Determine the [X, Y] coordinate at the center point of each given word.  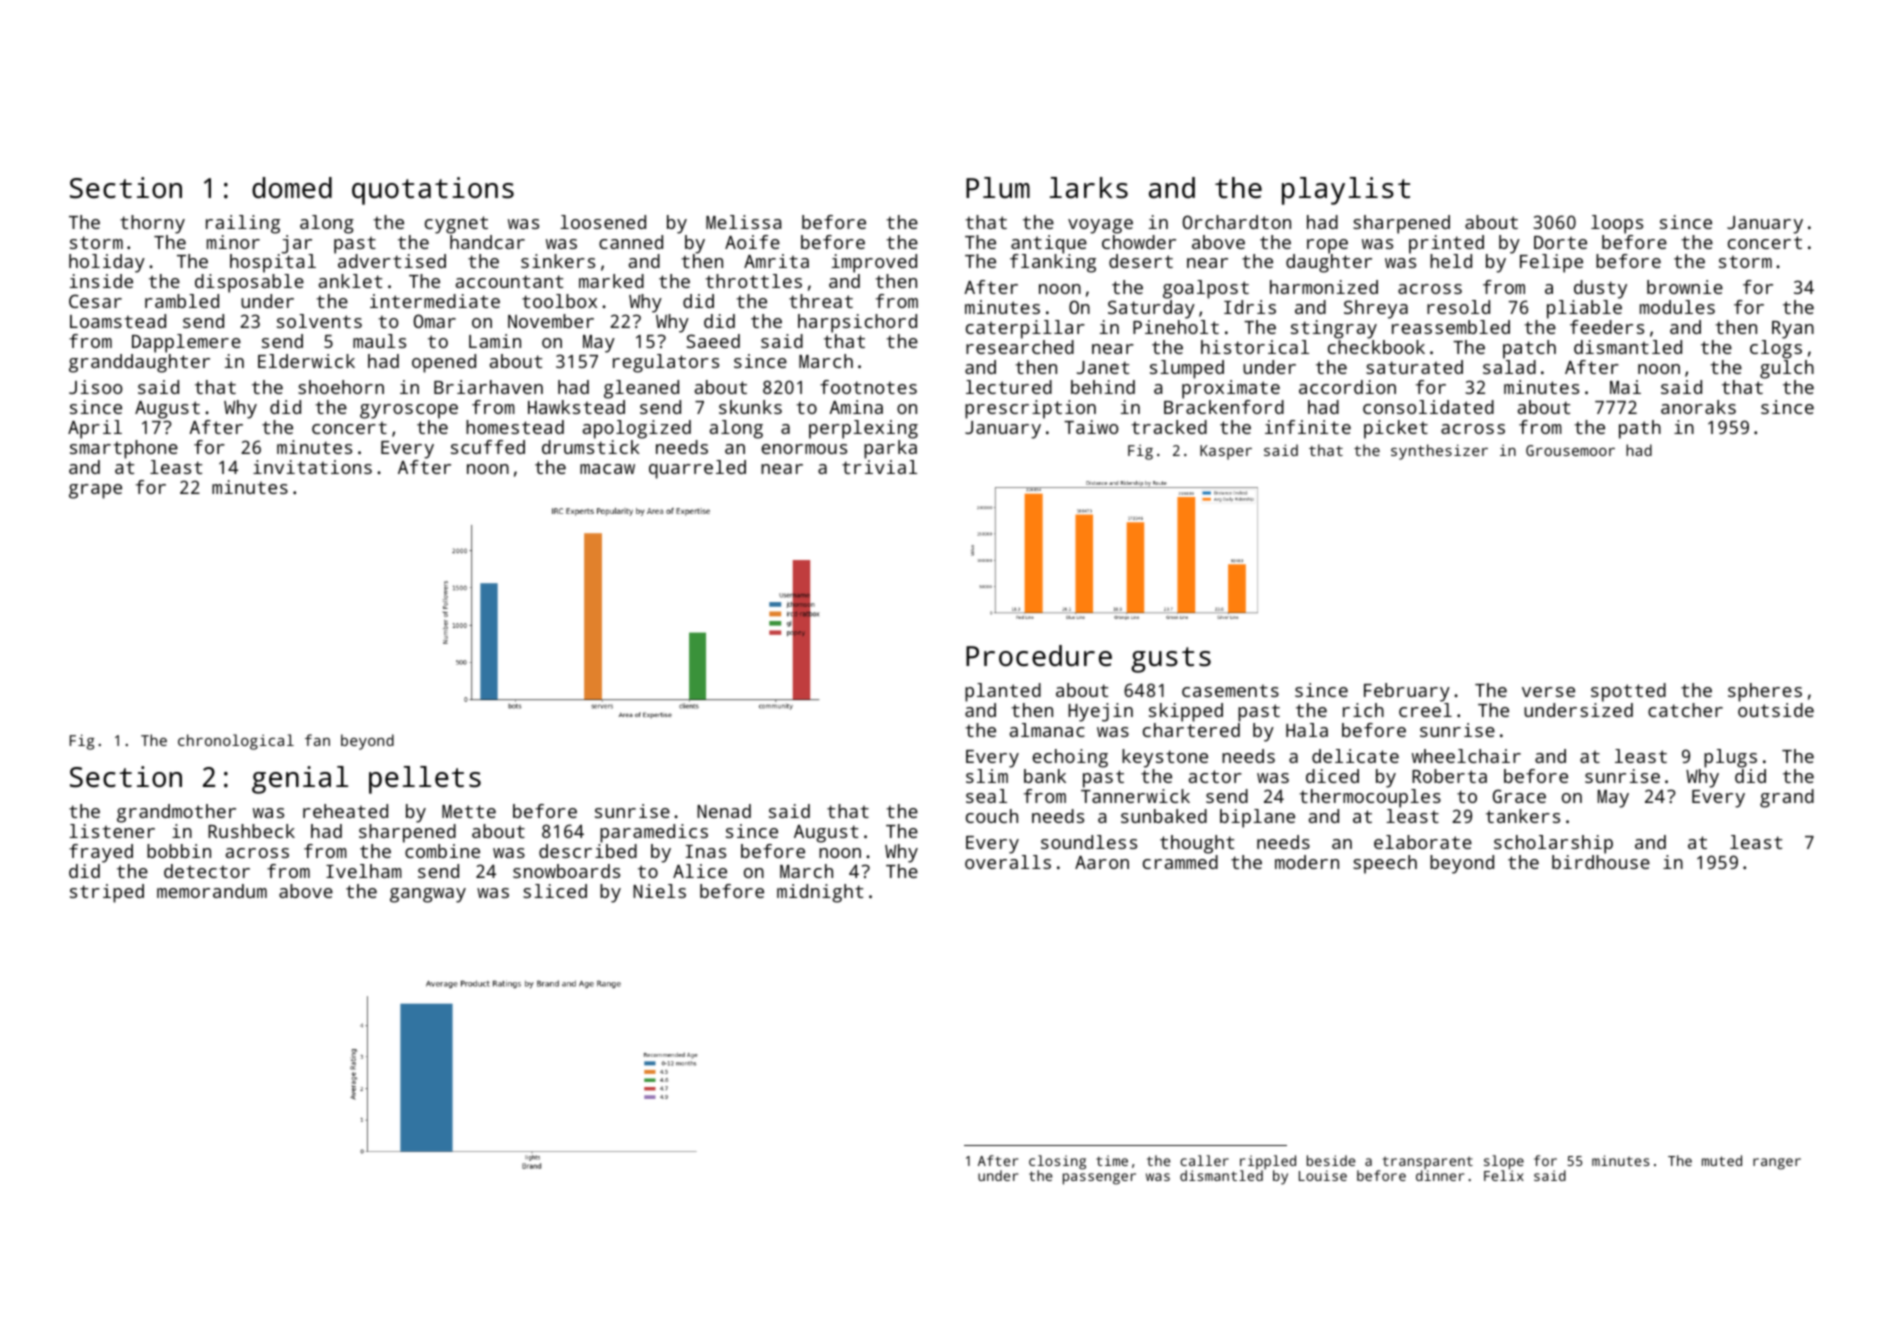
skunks [750, 407]
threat [821, 301]
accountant [509, 281]
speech [1385, 864]
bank [1045, 776]
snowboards [566, 871]
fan [317, 740]
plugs [1730, 758]
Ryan [1793, 330]
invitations [312, 467]
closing [1057, 1162]
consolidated [1428, 407]
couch [992, 816]
